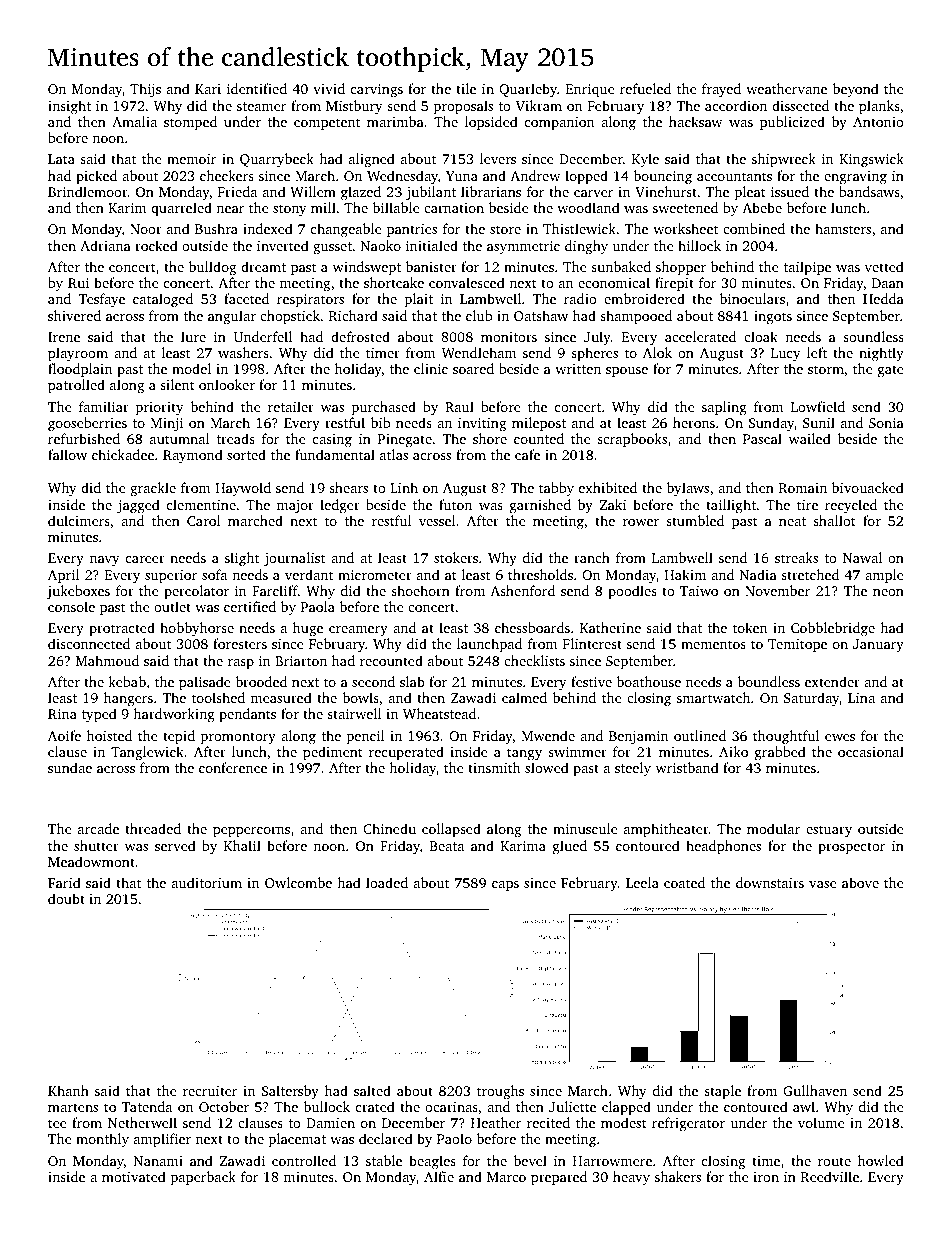 The image size is (952, 1233). What do you see at coordinates (377, 91) in the screenshot?
I see `carvings` at bounding box center [377, 91].
